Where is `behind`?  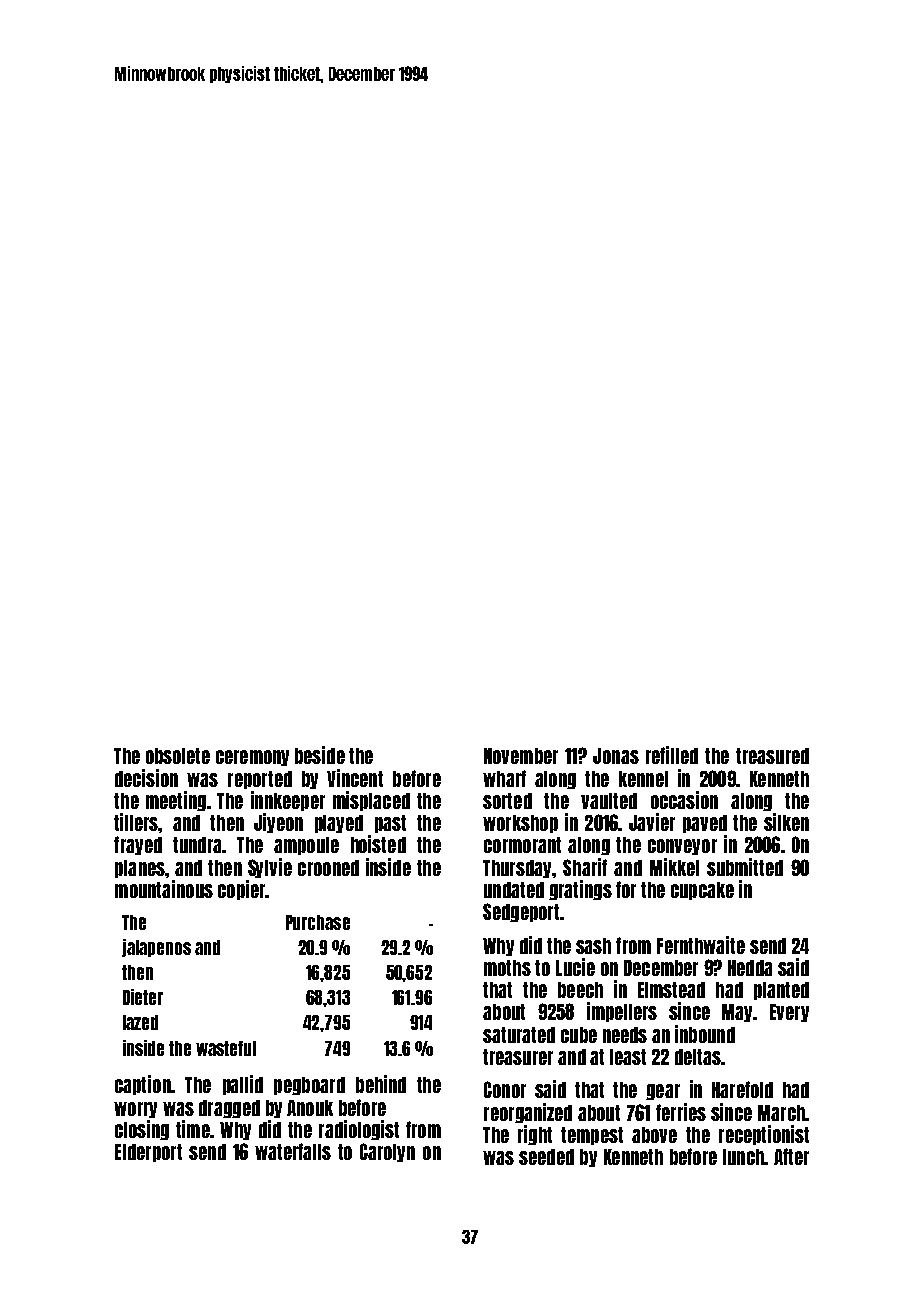 behind is located at coordinates (381, 1084).
